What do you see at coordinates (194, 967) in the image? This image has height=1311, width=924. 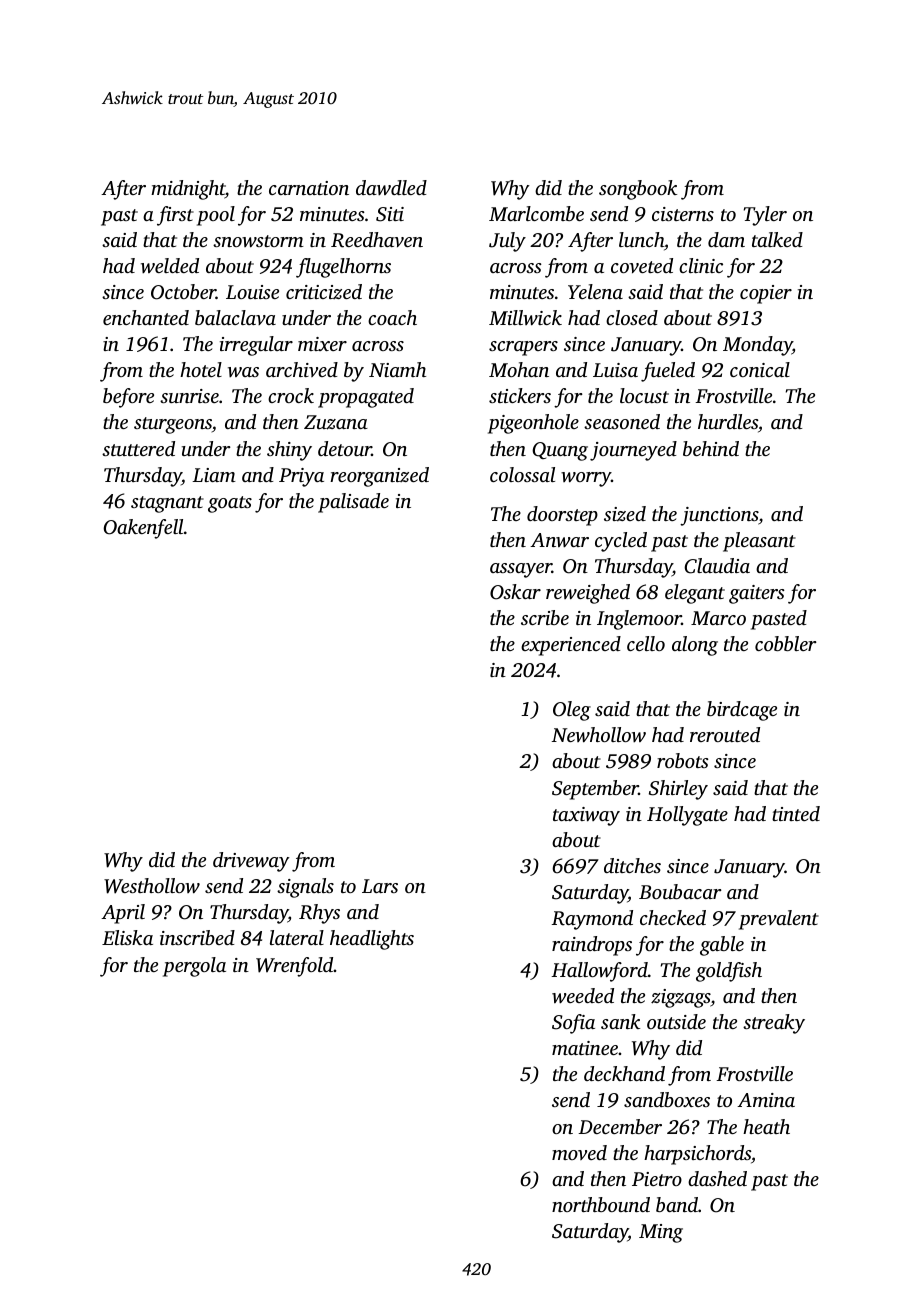 I see `pergola` at bounding box center [194, 967].
